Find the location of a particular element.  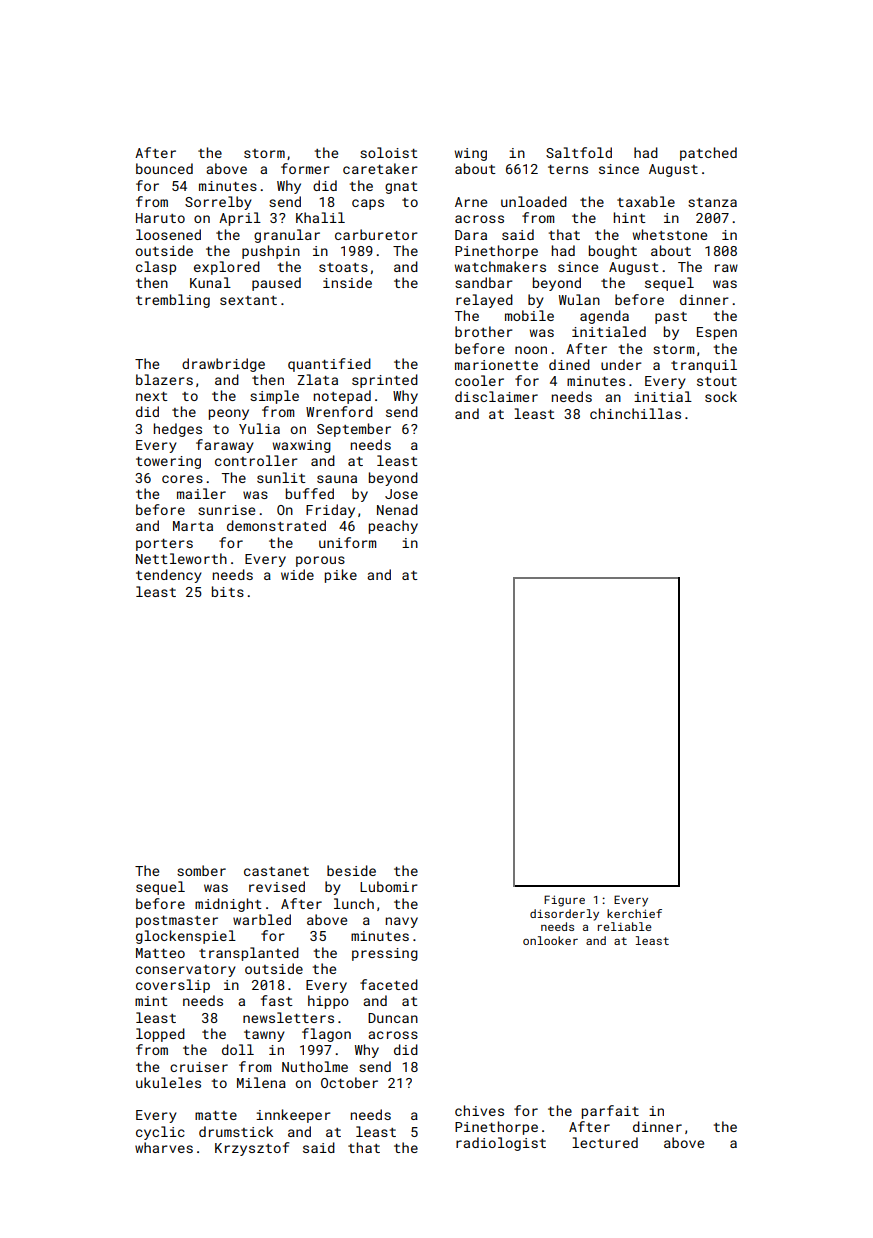

pike is located at coordinates (341, 576).
